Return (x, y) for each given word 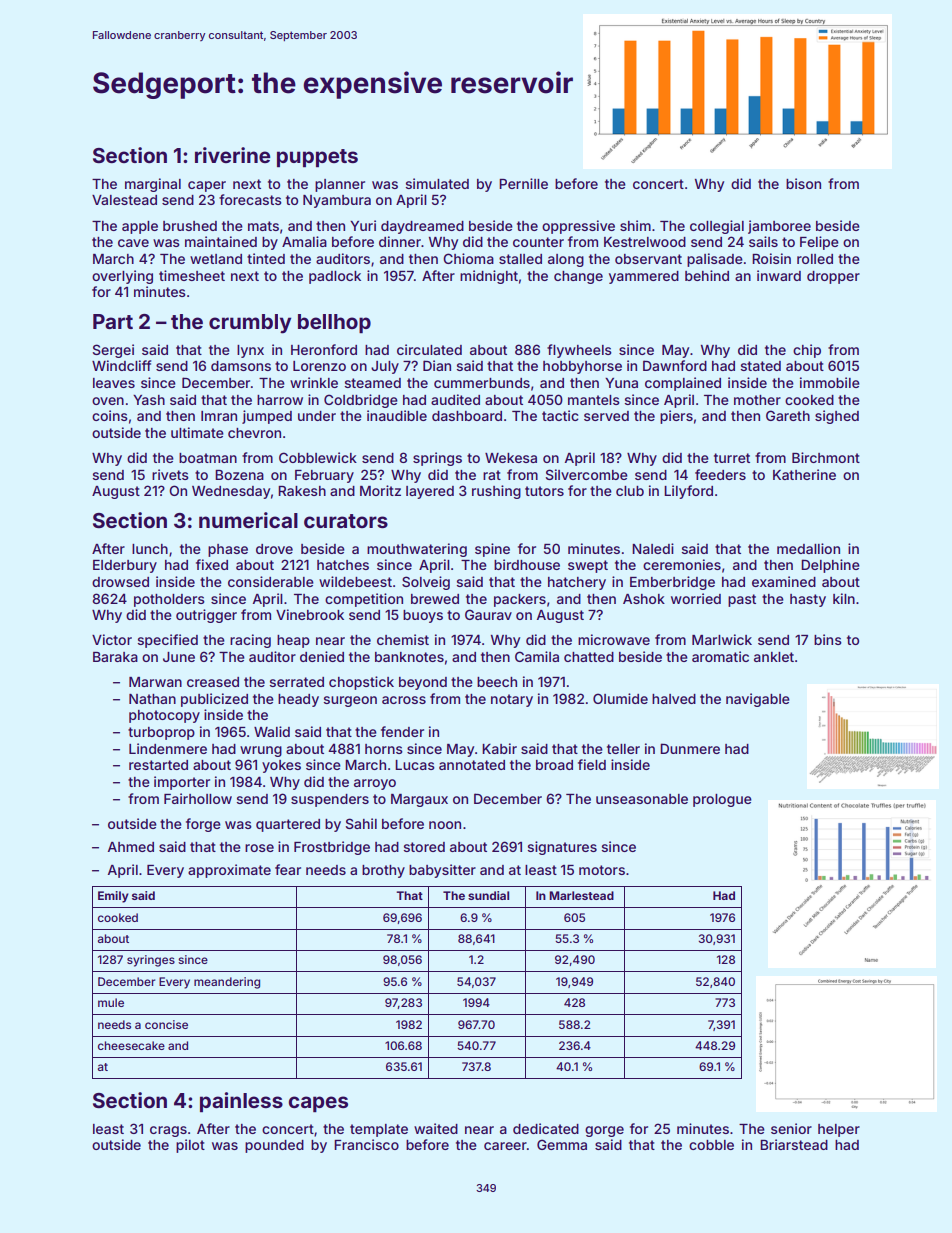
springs (437, 459)
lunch (150, 549)
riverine (232, 155)
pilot (190, 1146)
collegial (717, 227)
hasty (808, 600)
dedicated (546, 1128)
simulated (437, 183)
